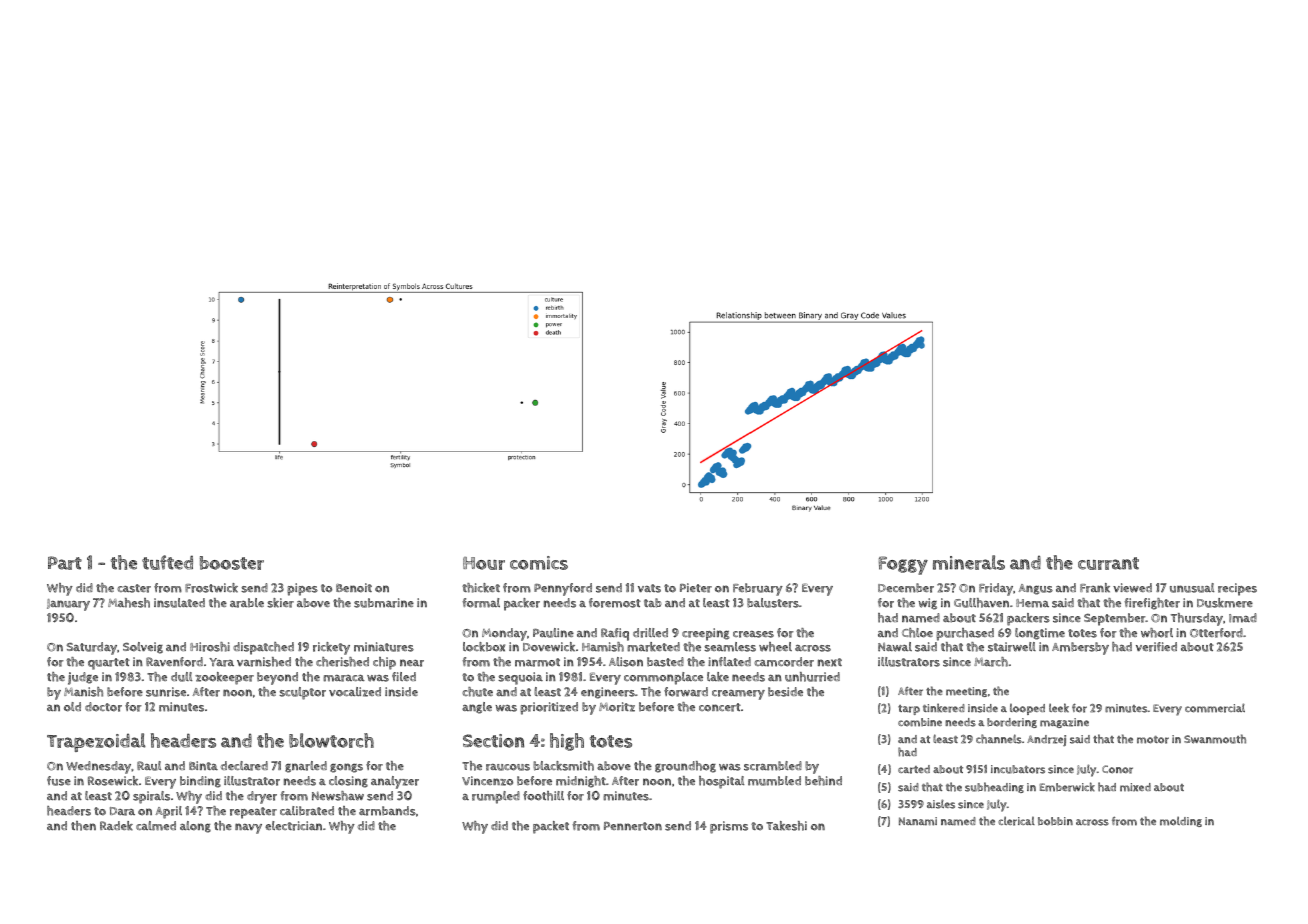  Describe the element at coordinates (96, 742) in the screenshot. I see `Trapezoidal` at that location.
